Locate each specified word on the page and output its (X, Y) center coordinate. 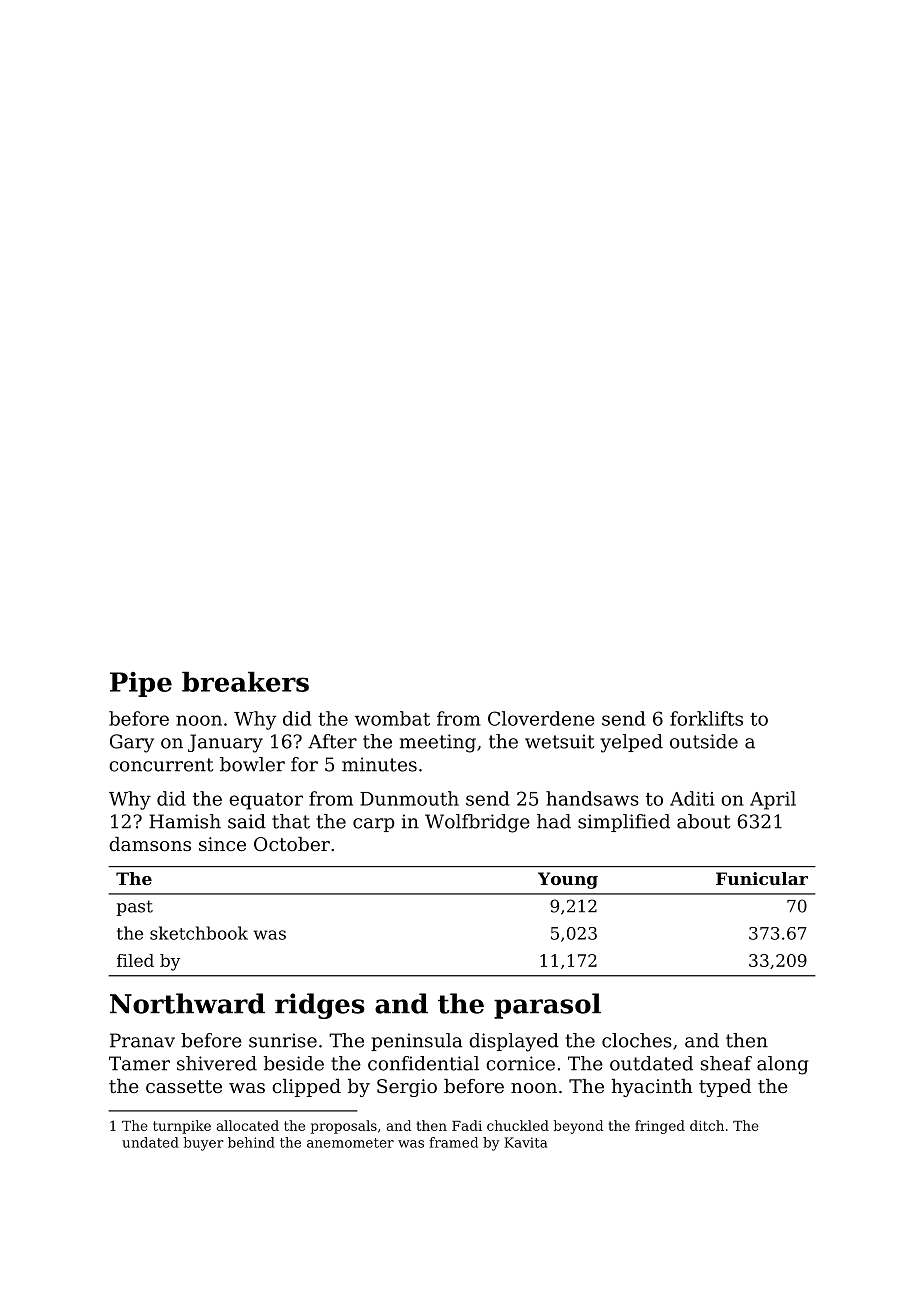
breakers (245, 681)
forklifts (706, 718)
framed (453, 1142)
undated (150, 1142)
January (225, 743)
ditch (707, 1125)
